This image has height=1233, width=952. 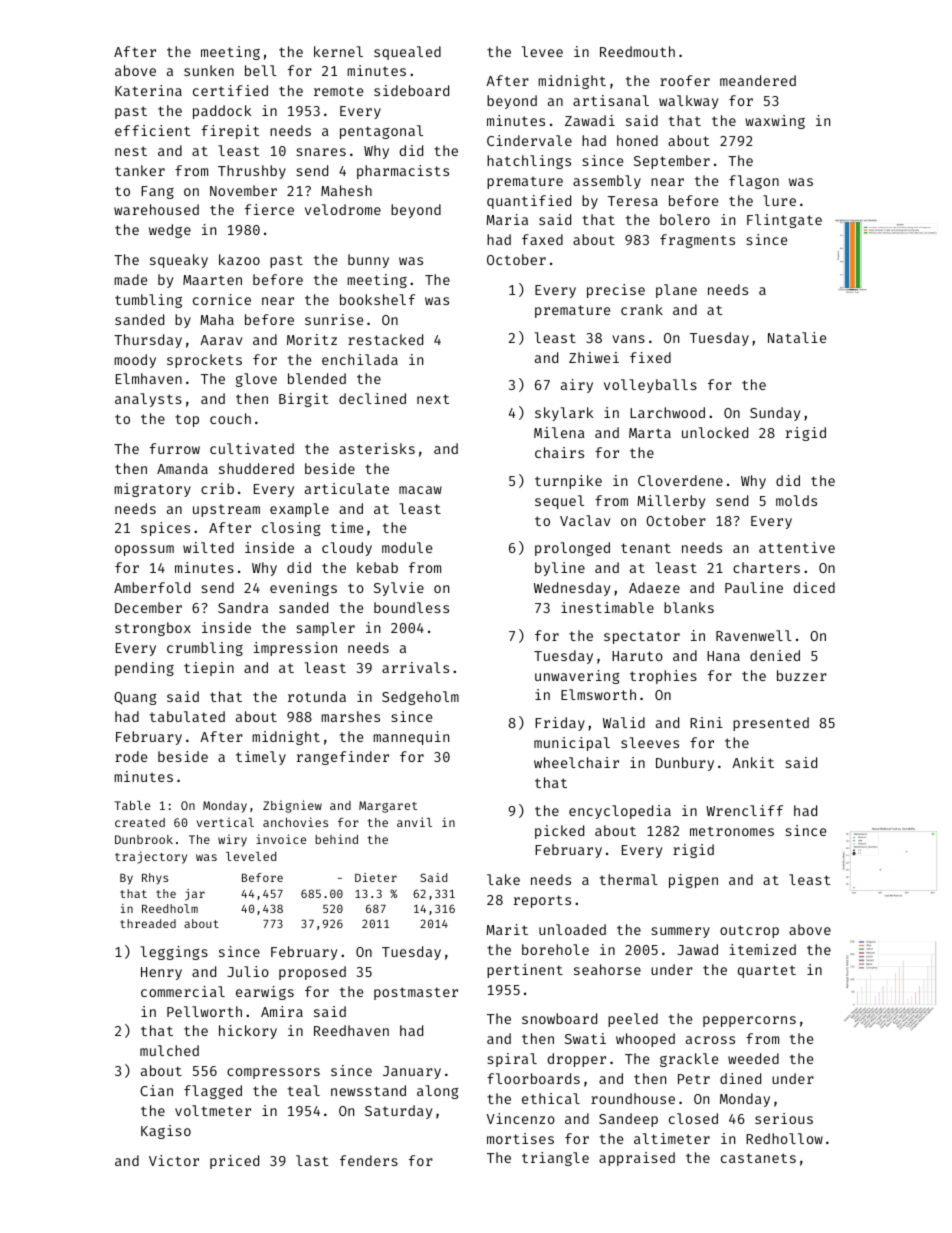 What do you see at coordinates (403, 172) in the image?
I see `pharmacists` at bounding box center [403, 172].
